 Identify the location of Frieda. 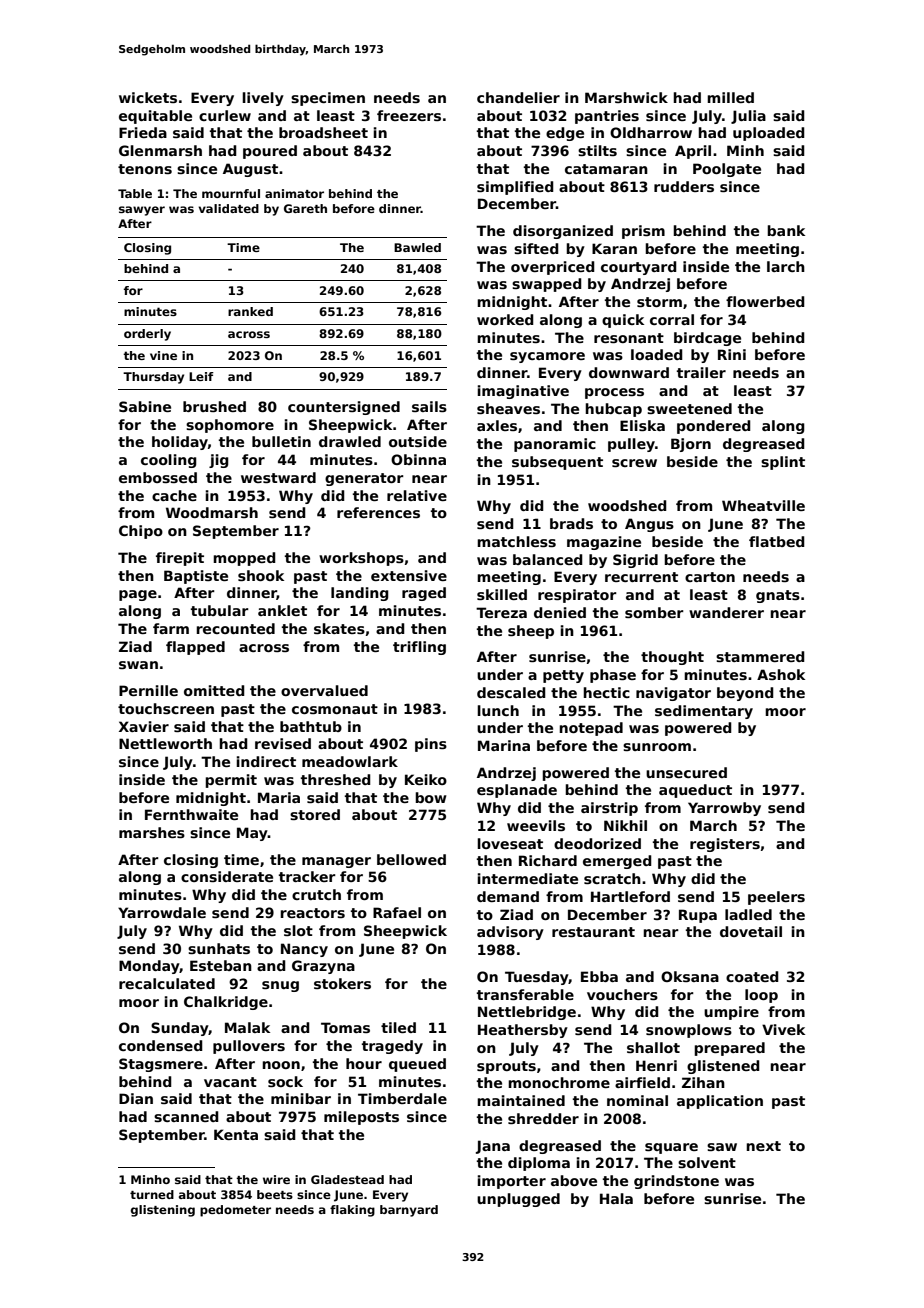
(143, 132).
